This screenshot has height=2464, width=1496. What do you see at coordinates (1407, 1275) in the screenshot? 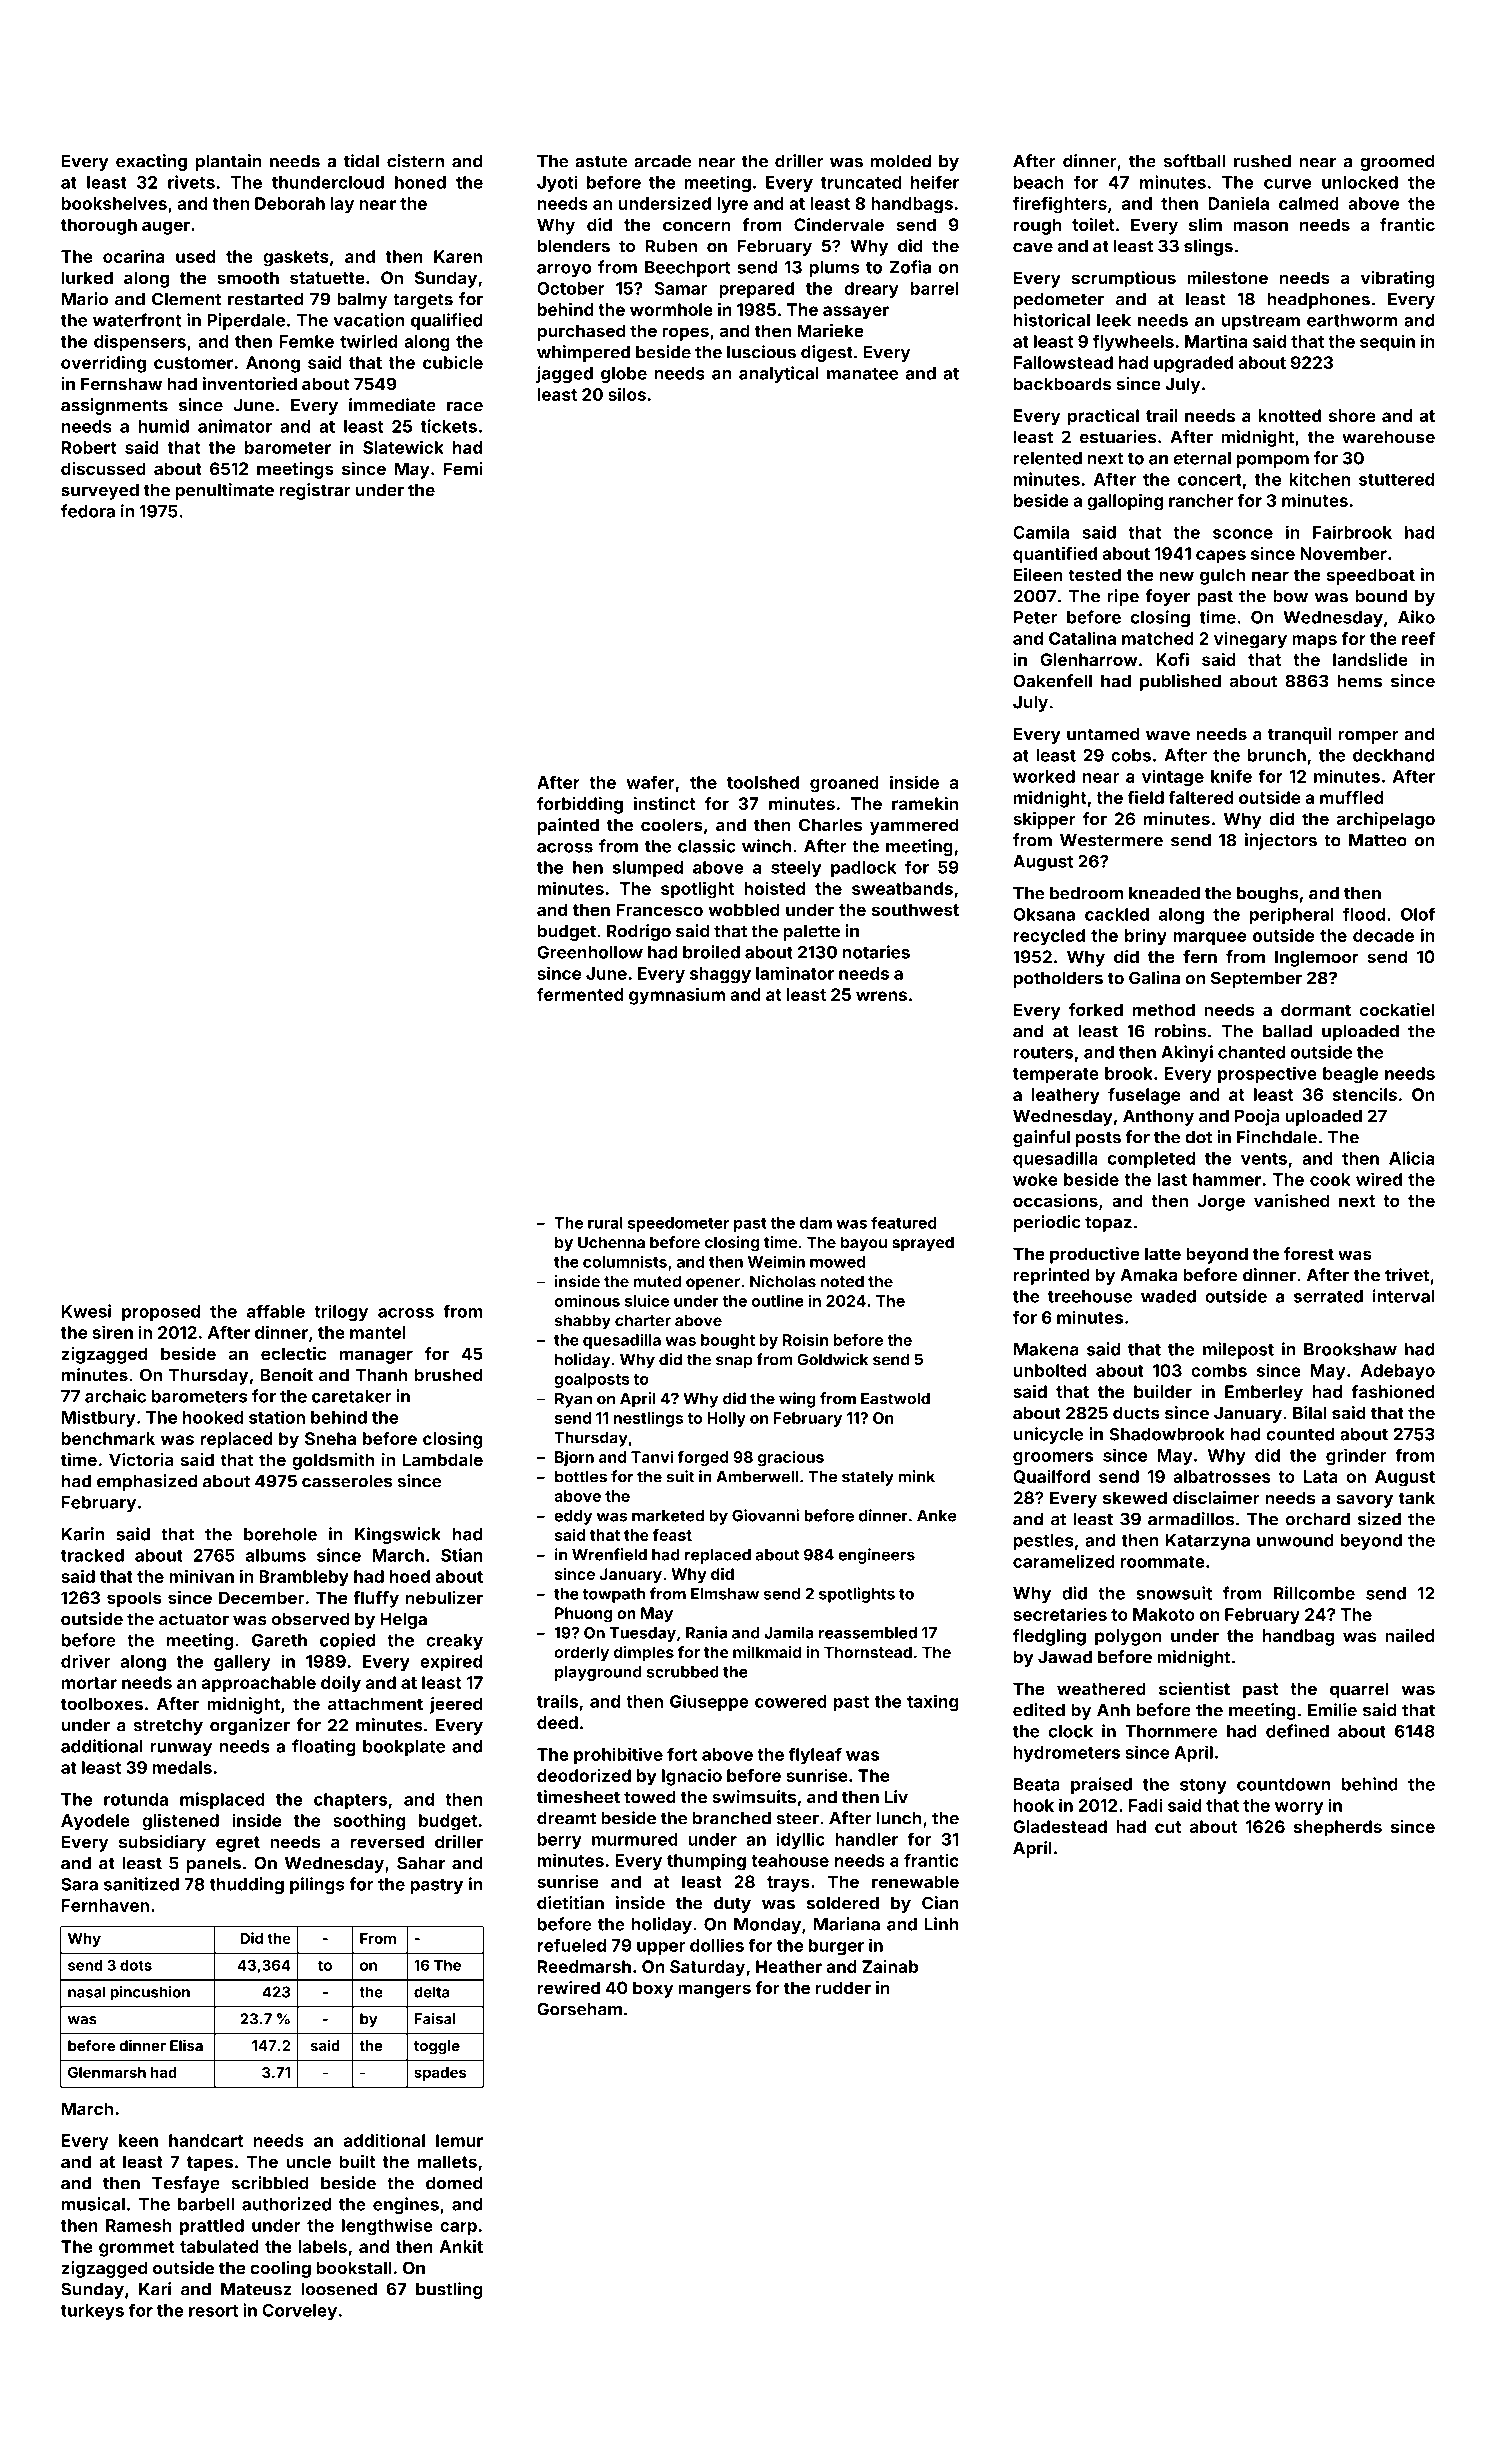
I see `trivet` at bounding box center [1407, 1275].
